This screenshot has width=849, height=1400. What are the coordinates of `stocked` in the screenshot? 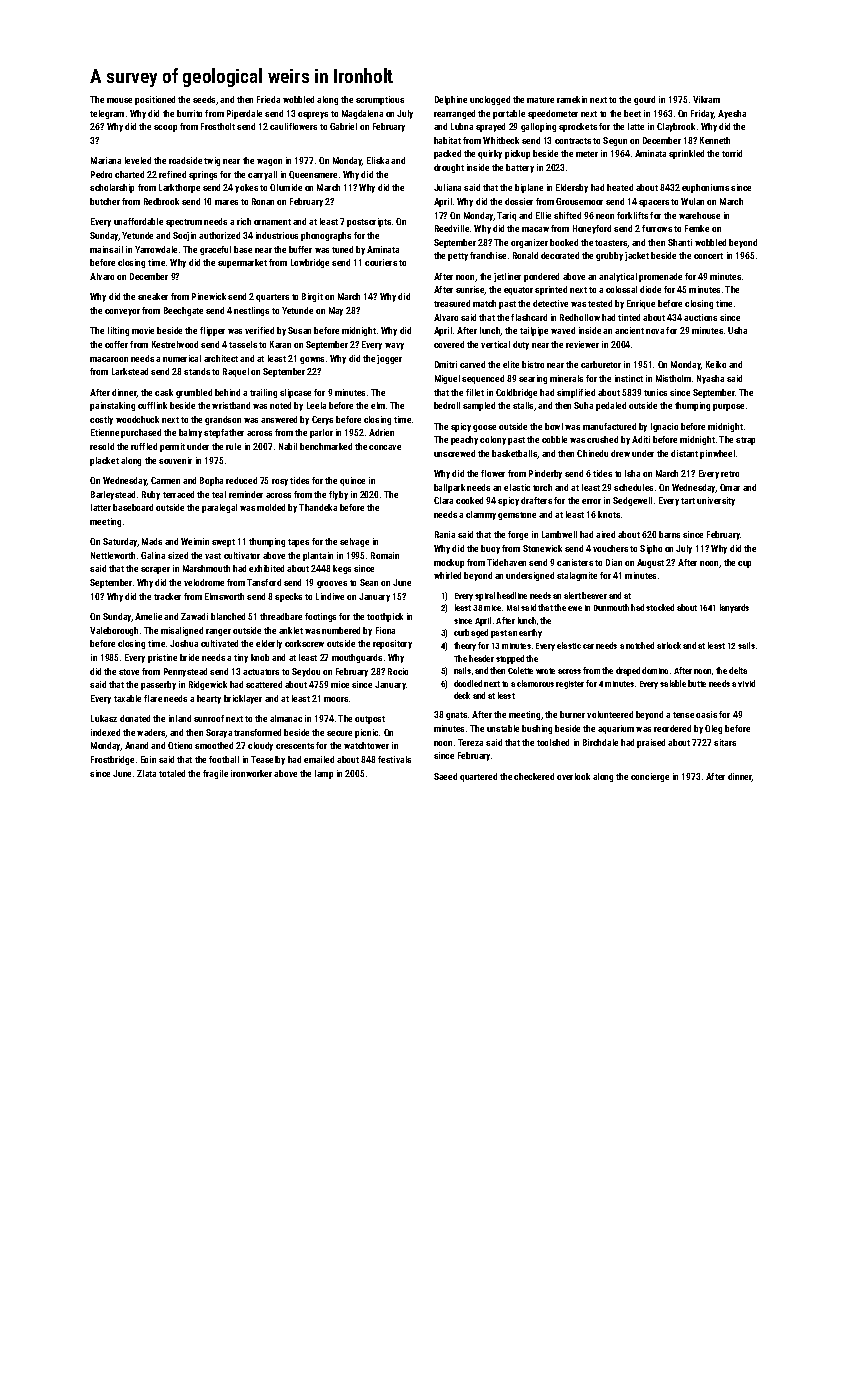 It's located at (660, 607).
